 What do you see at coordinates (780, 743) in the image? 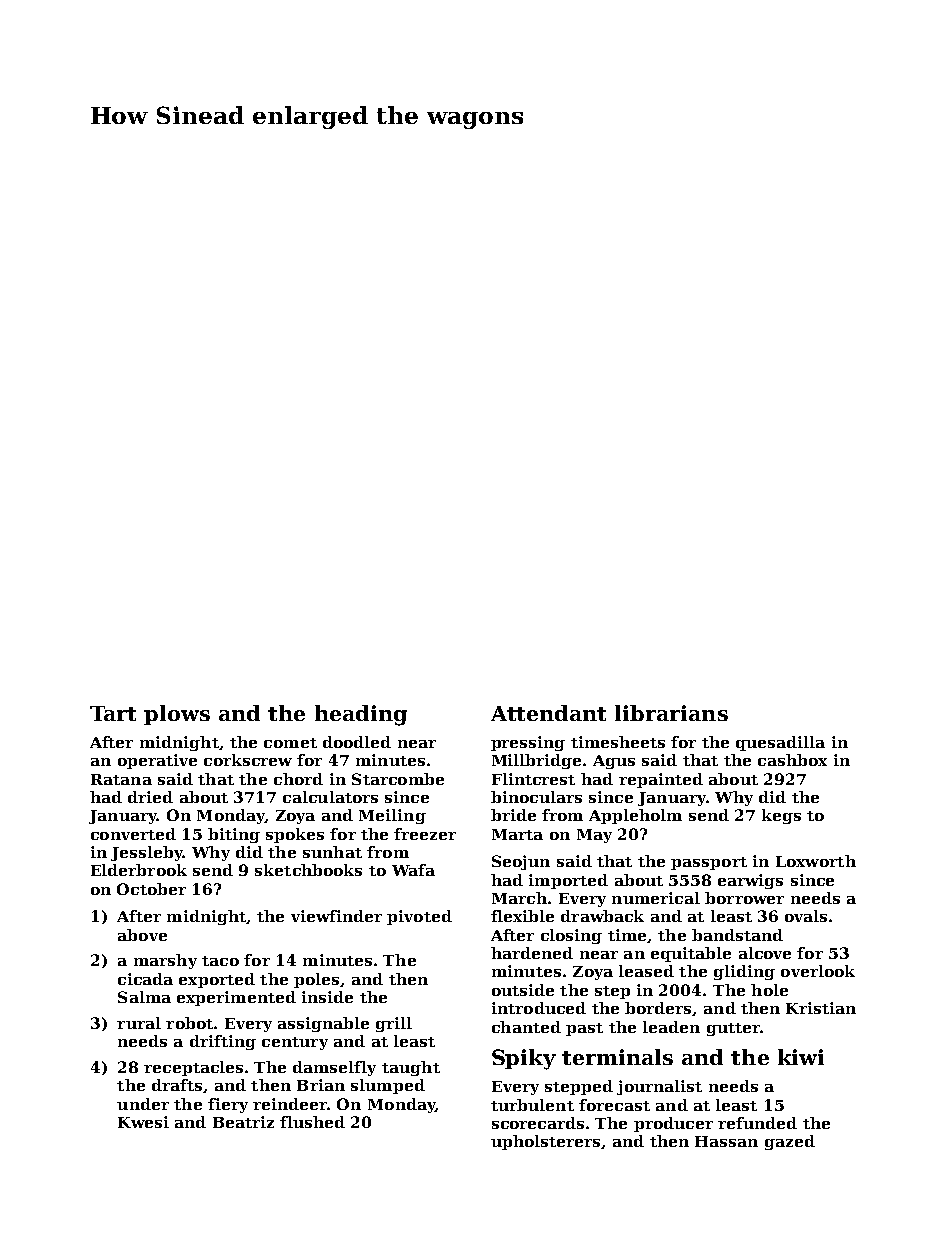
I see `quesadilla` at bounding box center [780, 743].
